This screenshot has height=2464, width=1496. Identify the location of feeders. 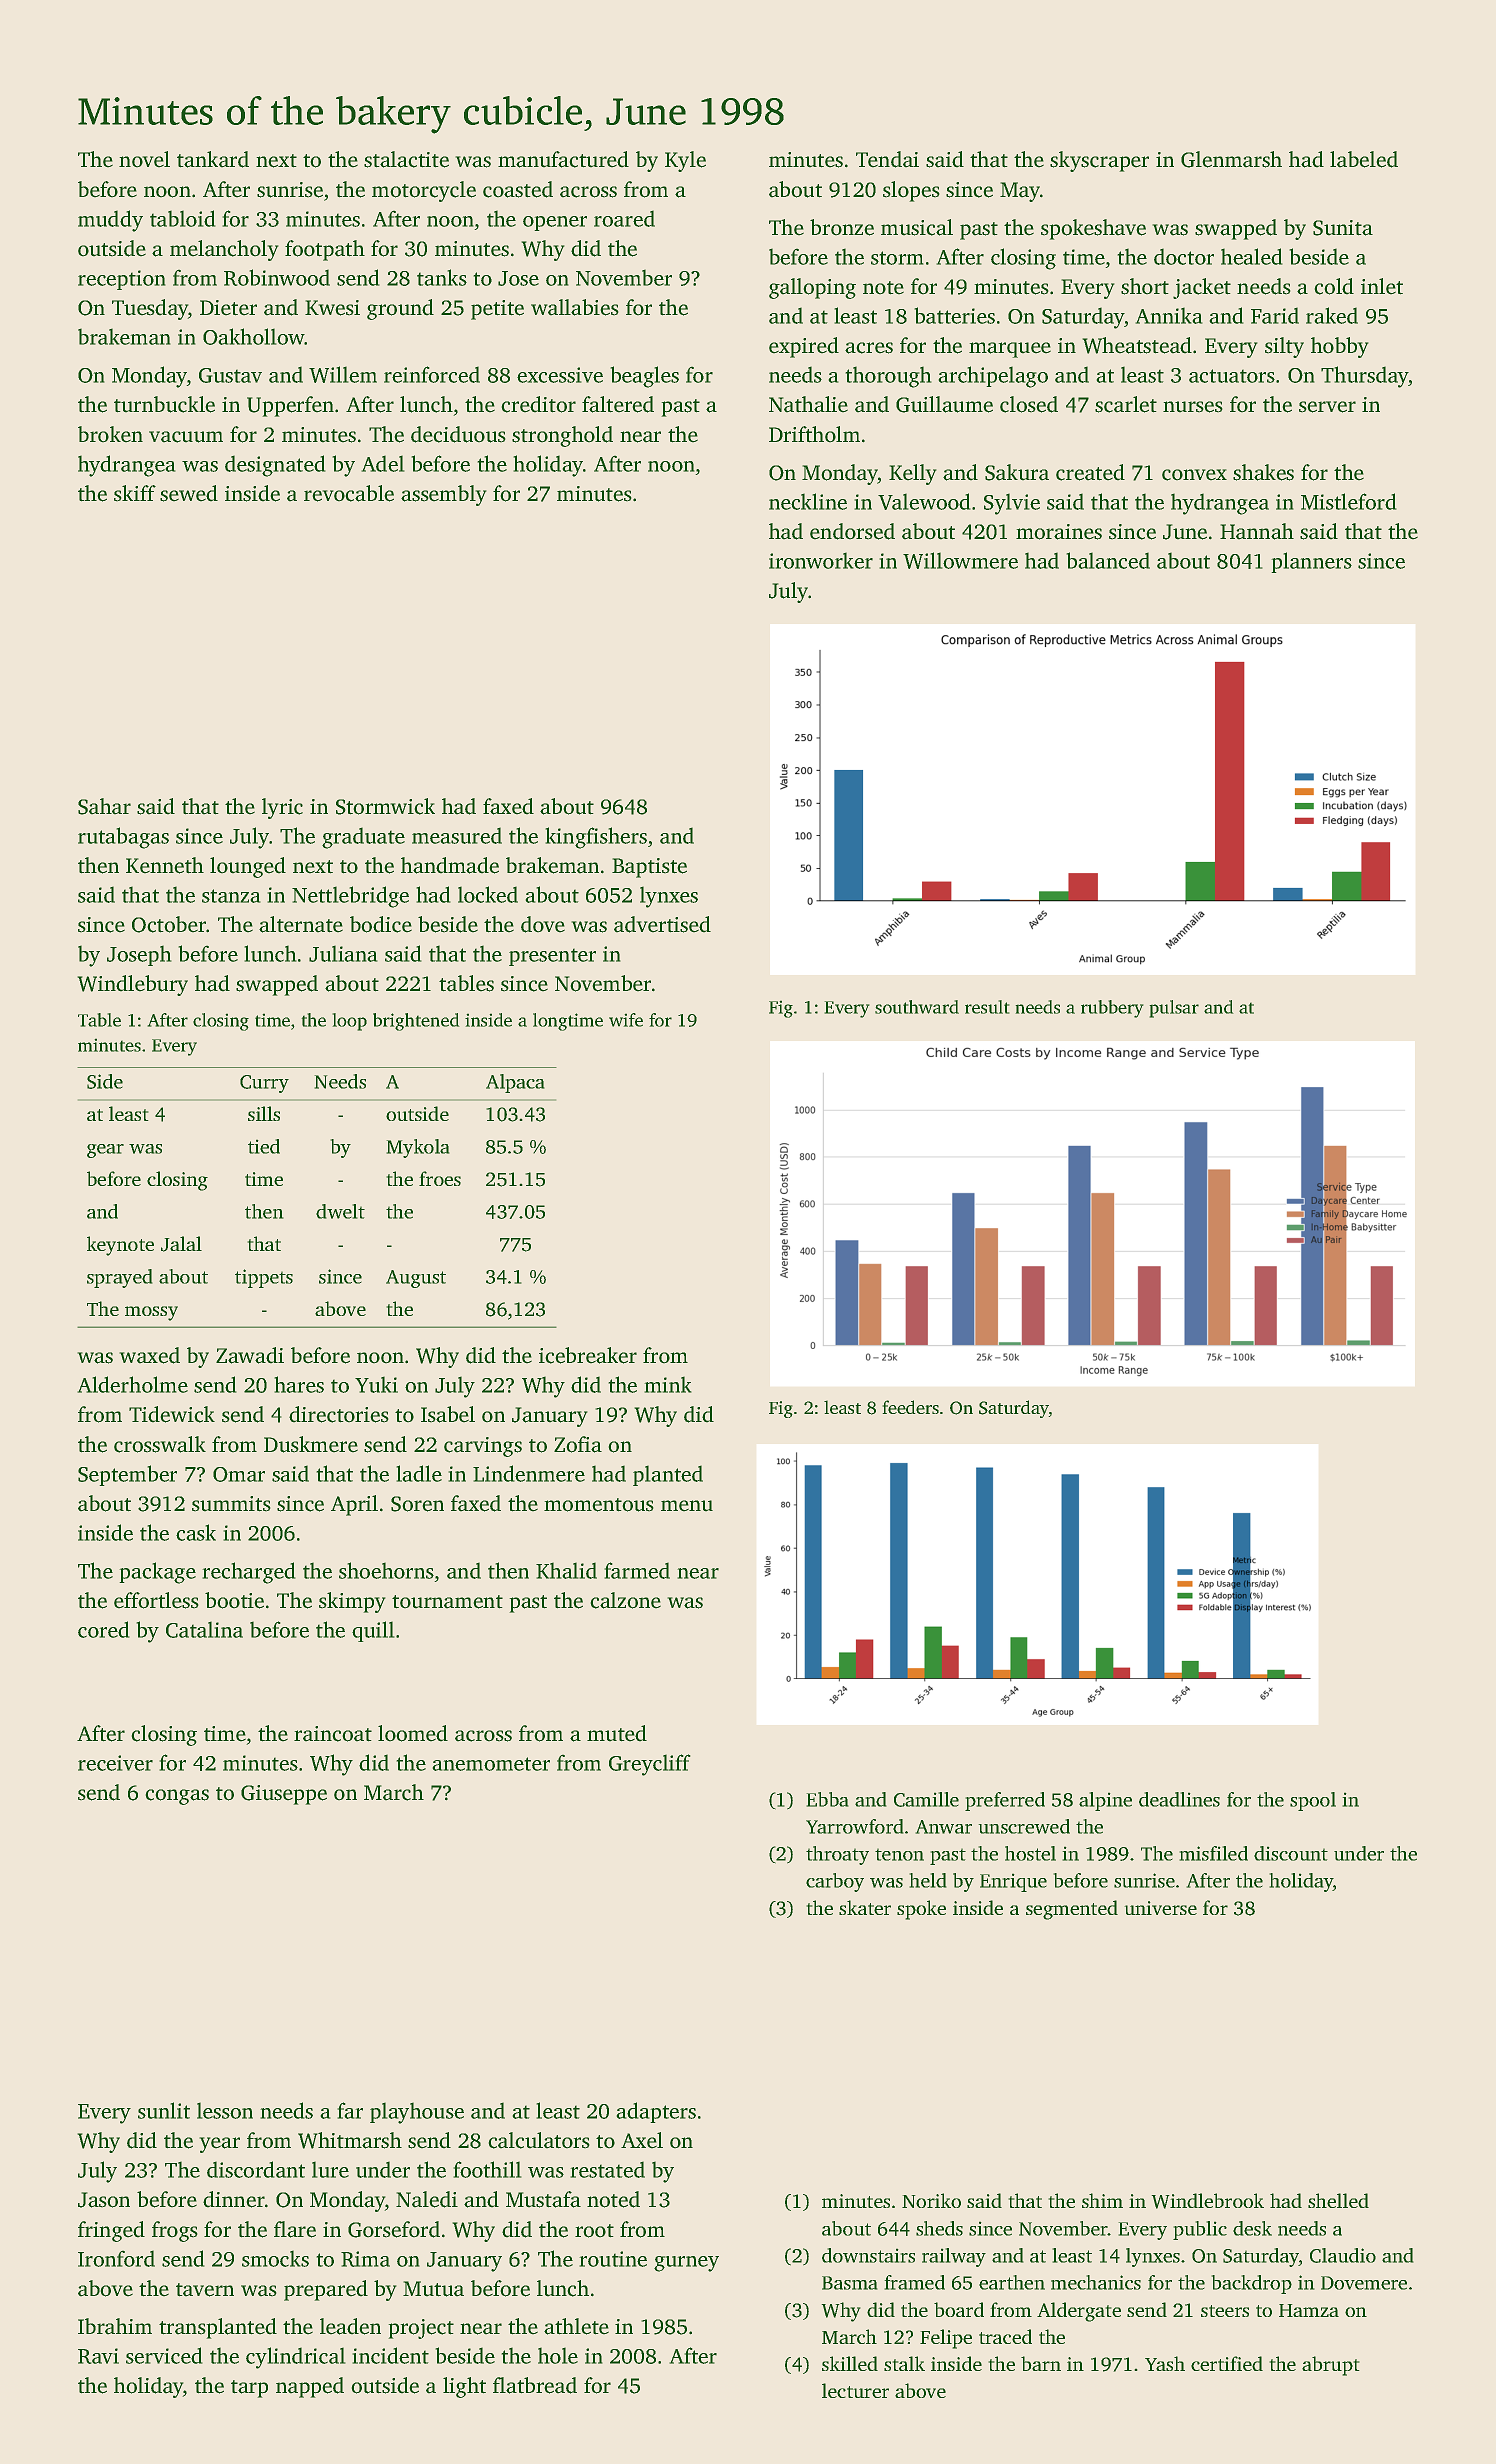
(911, 1407).
